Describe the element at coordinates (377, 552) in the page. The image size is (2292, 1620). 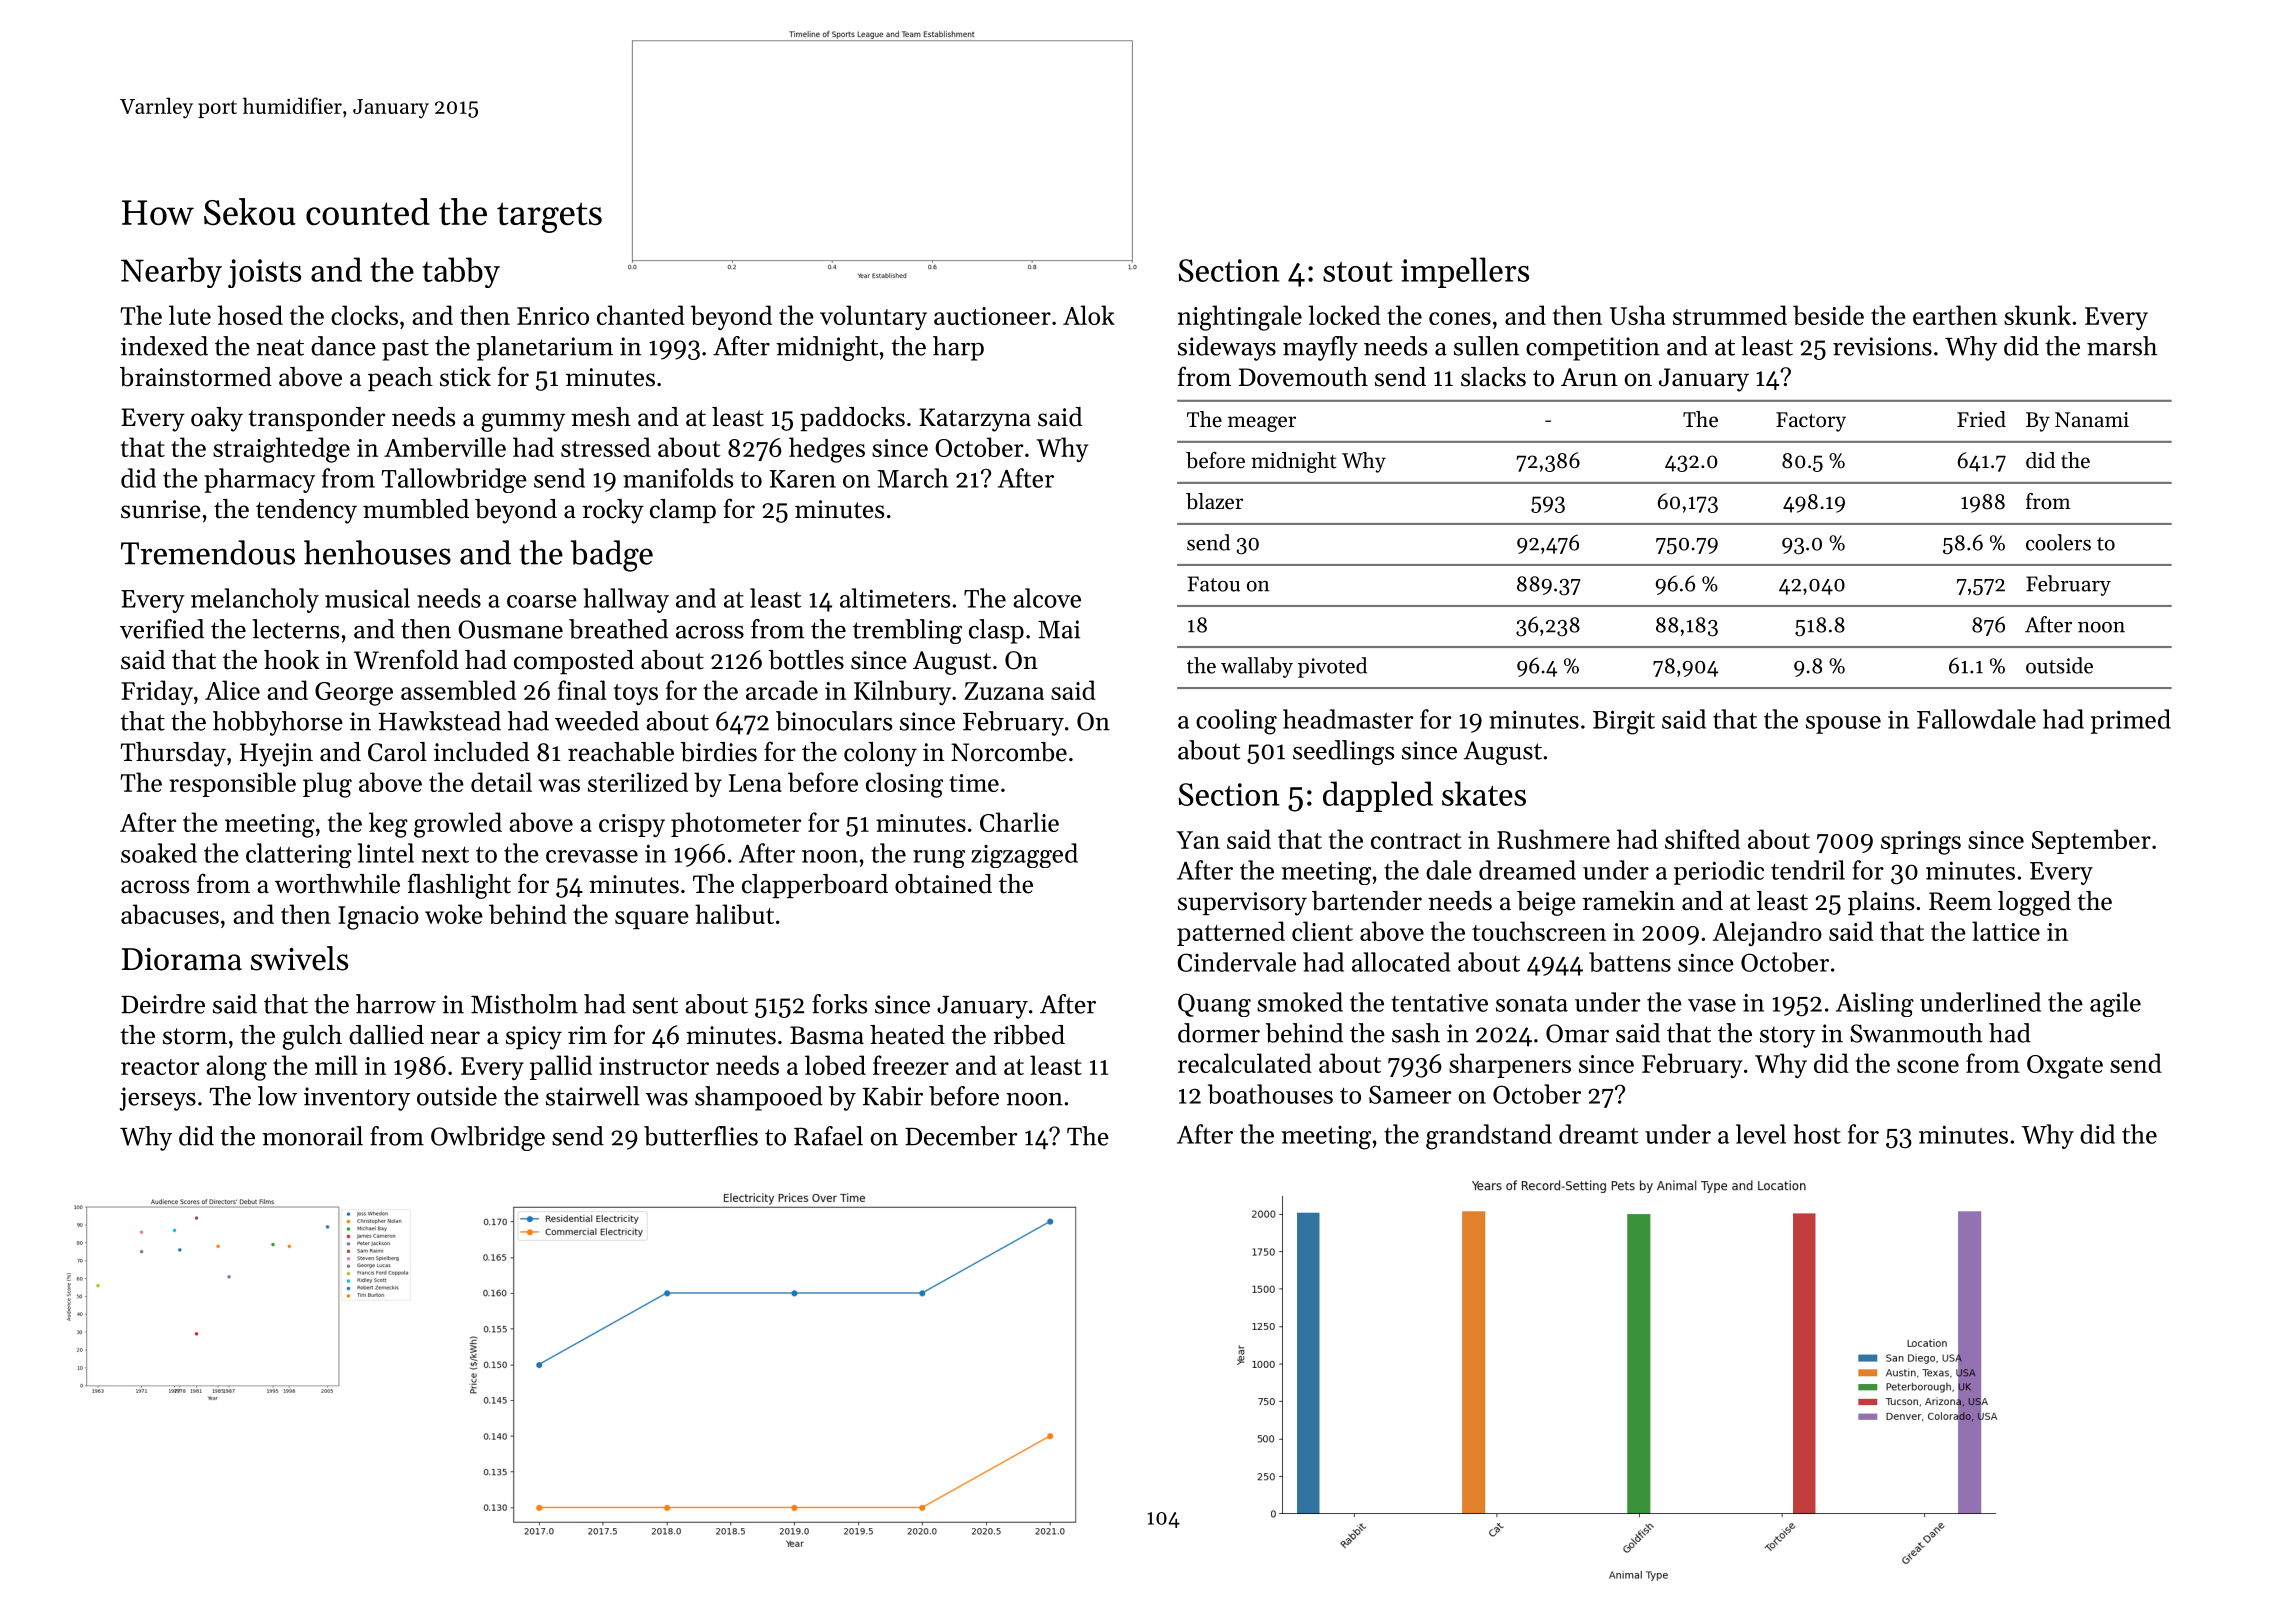
I see `henhouses` at that location.
